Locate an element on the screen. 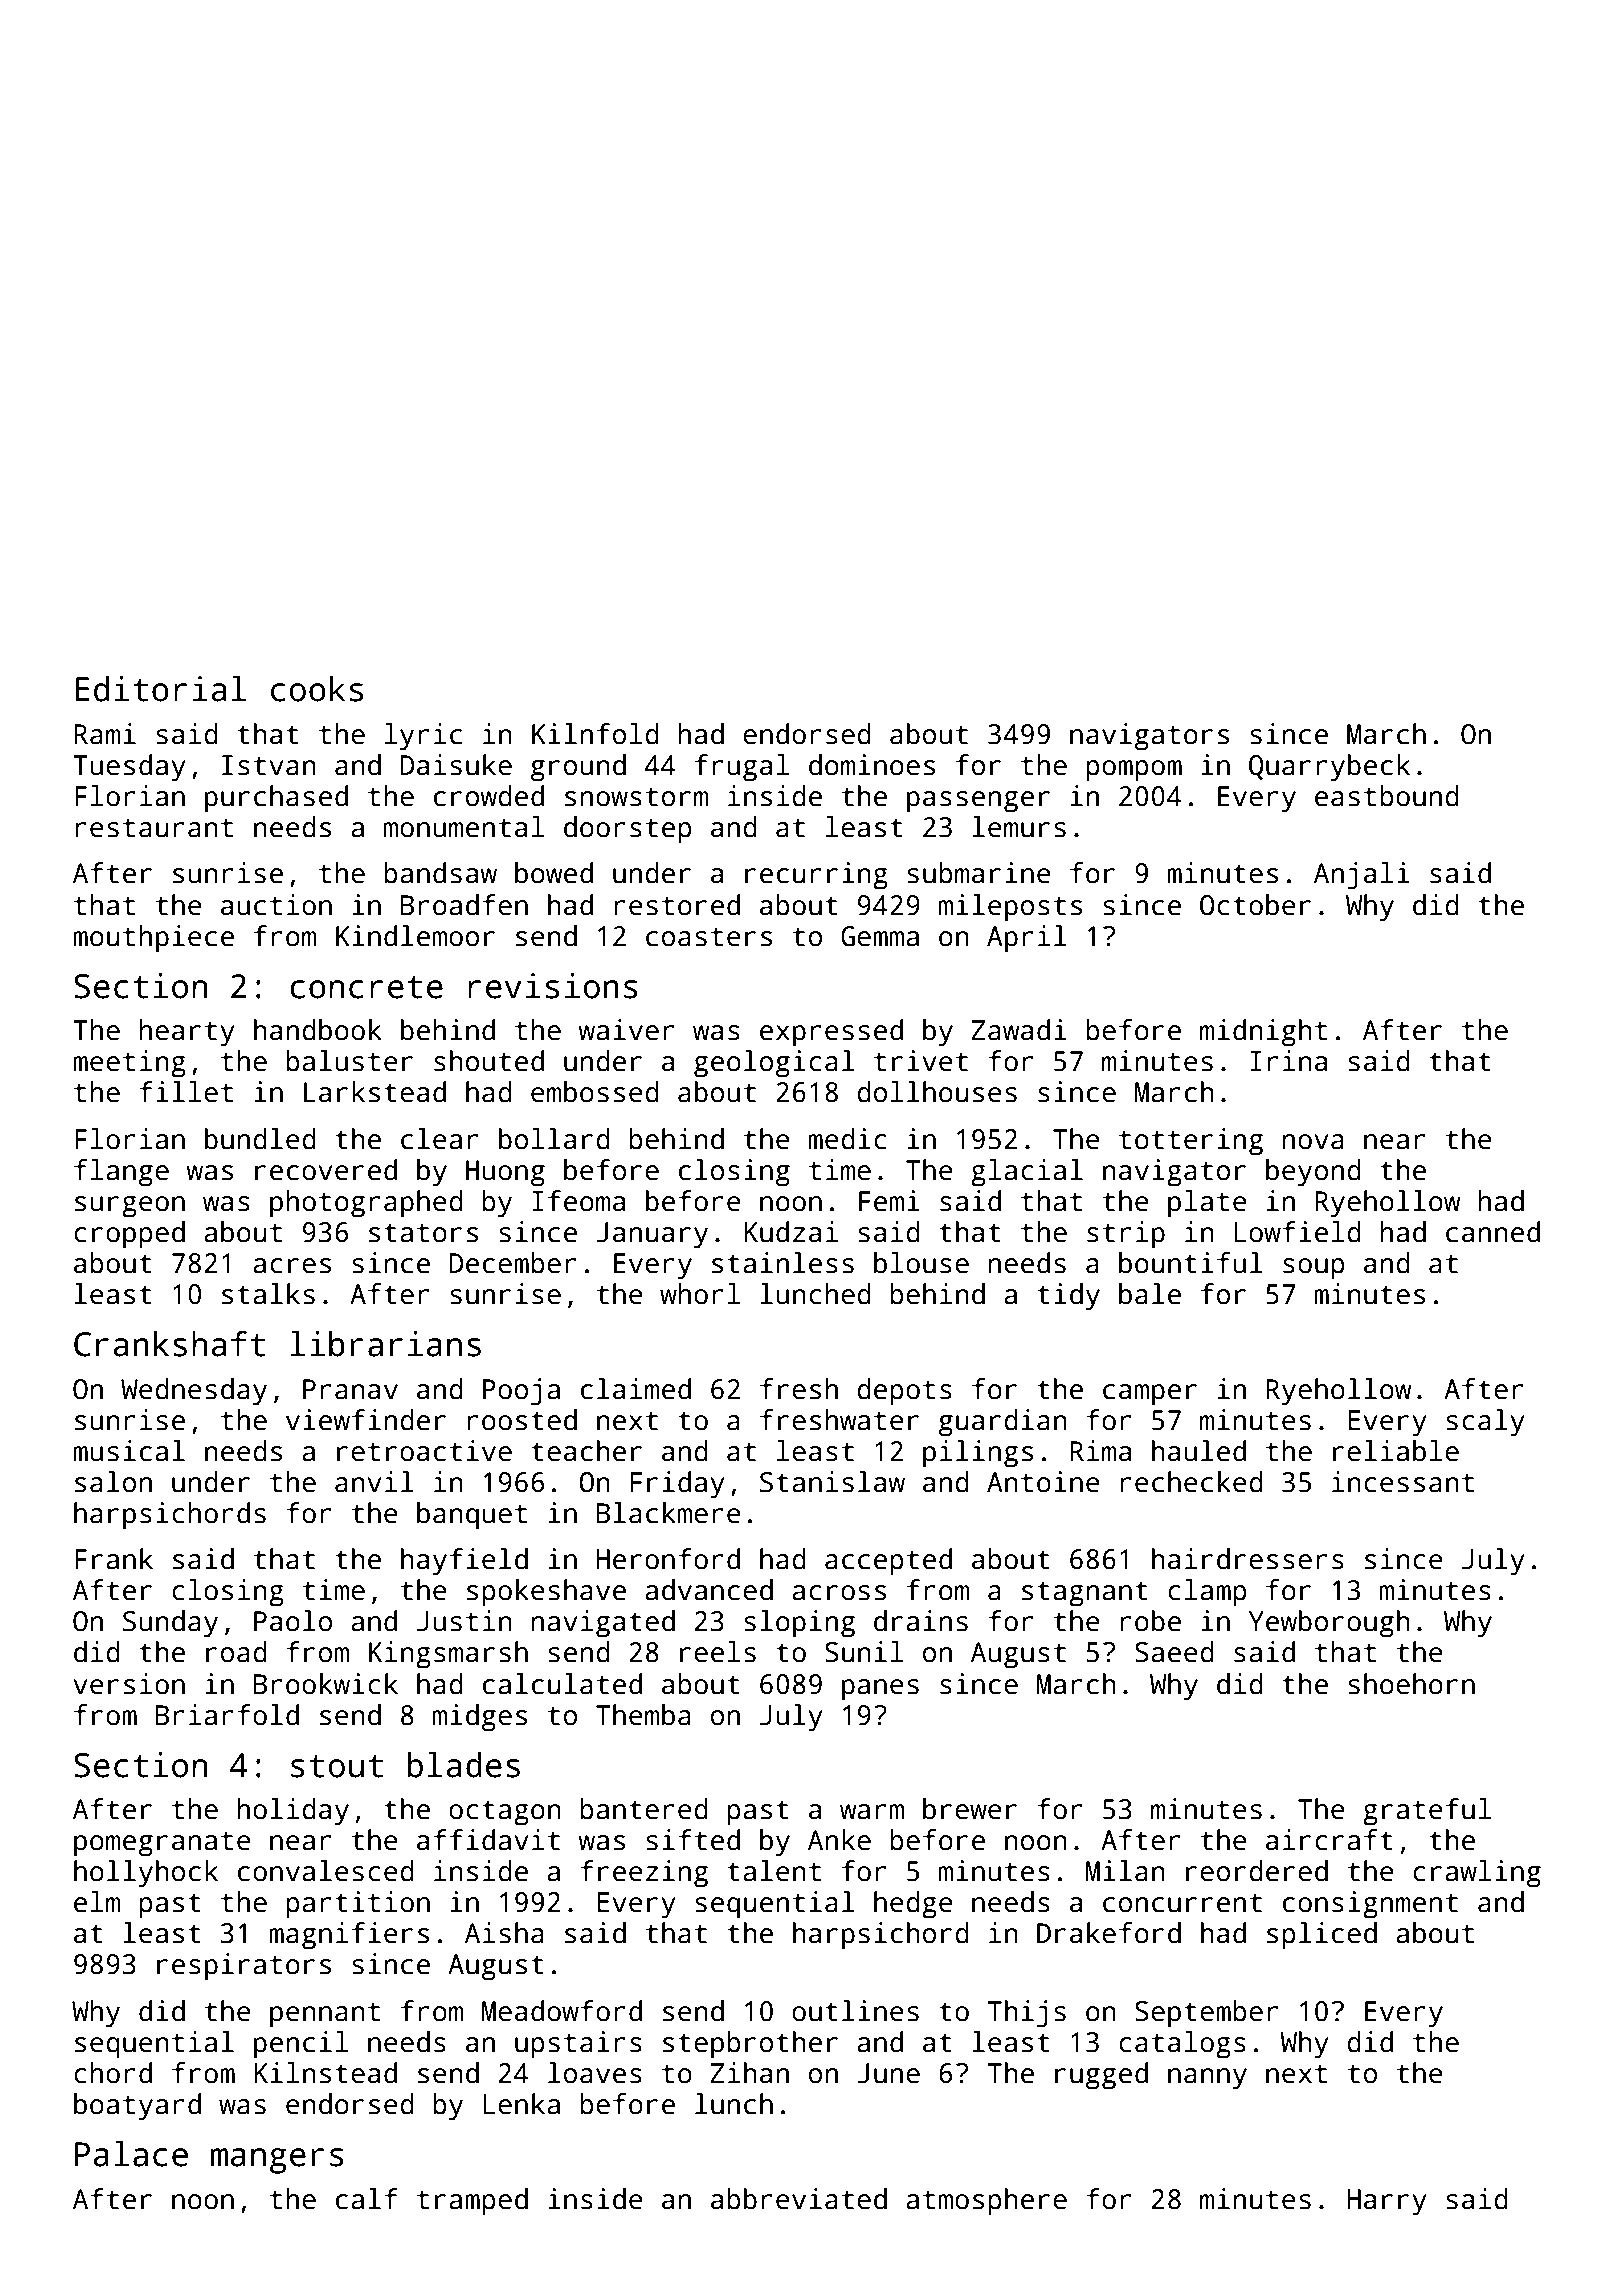  soup is located at coordinates (1314, 1269).
